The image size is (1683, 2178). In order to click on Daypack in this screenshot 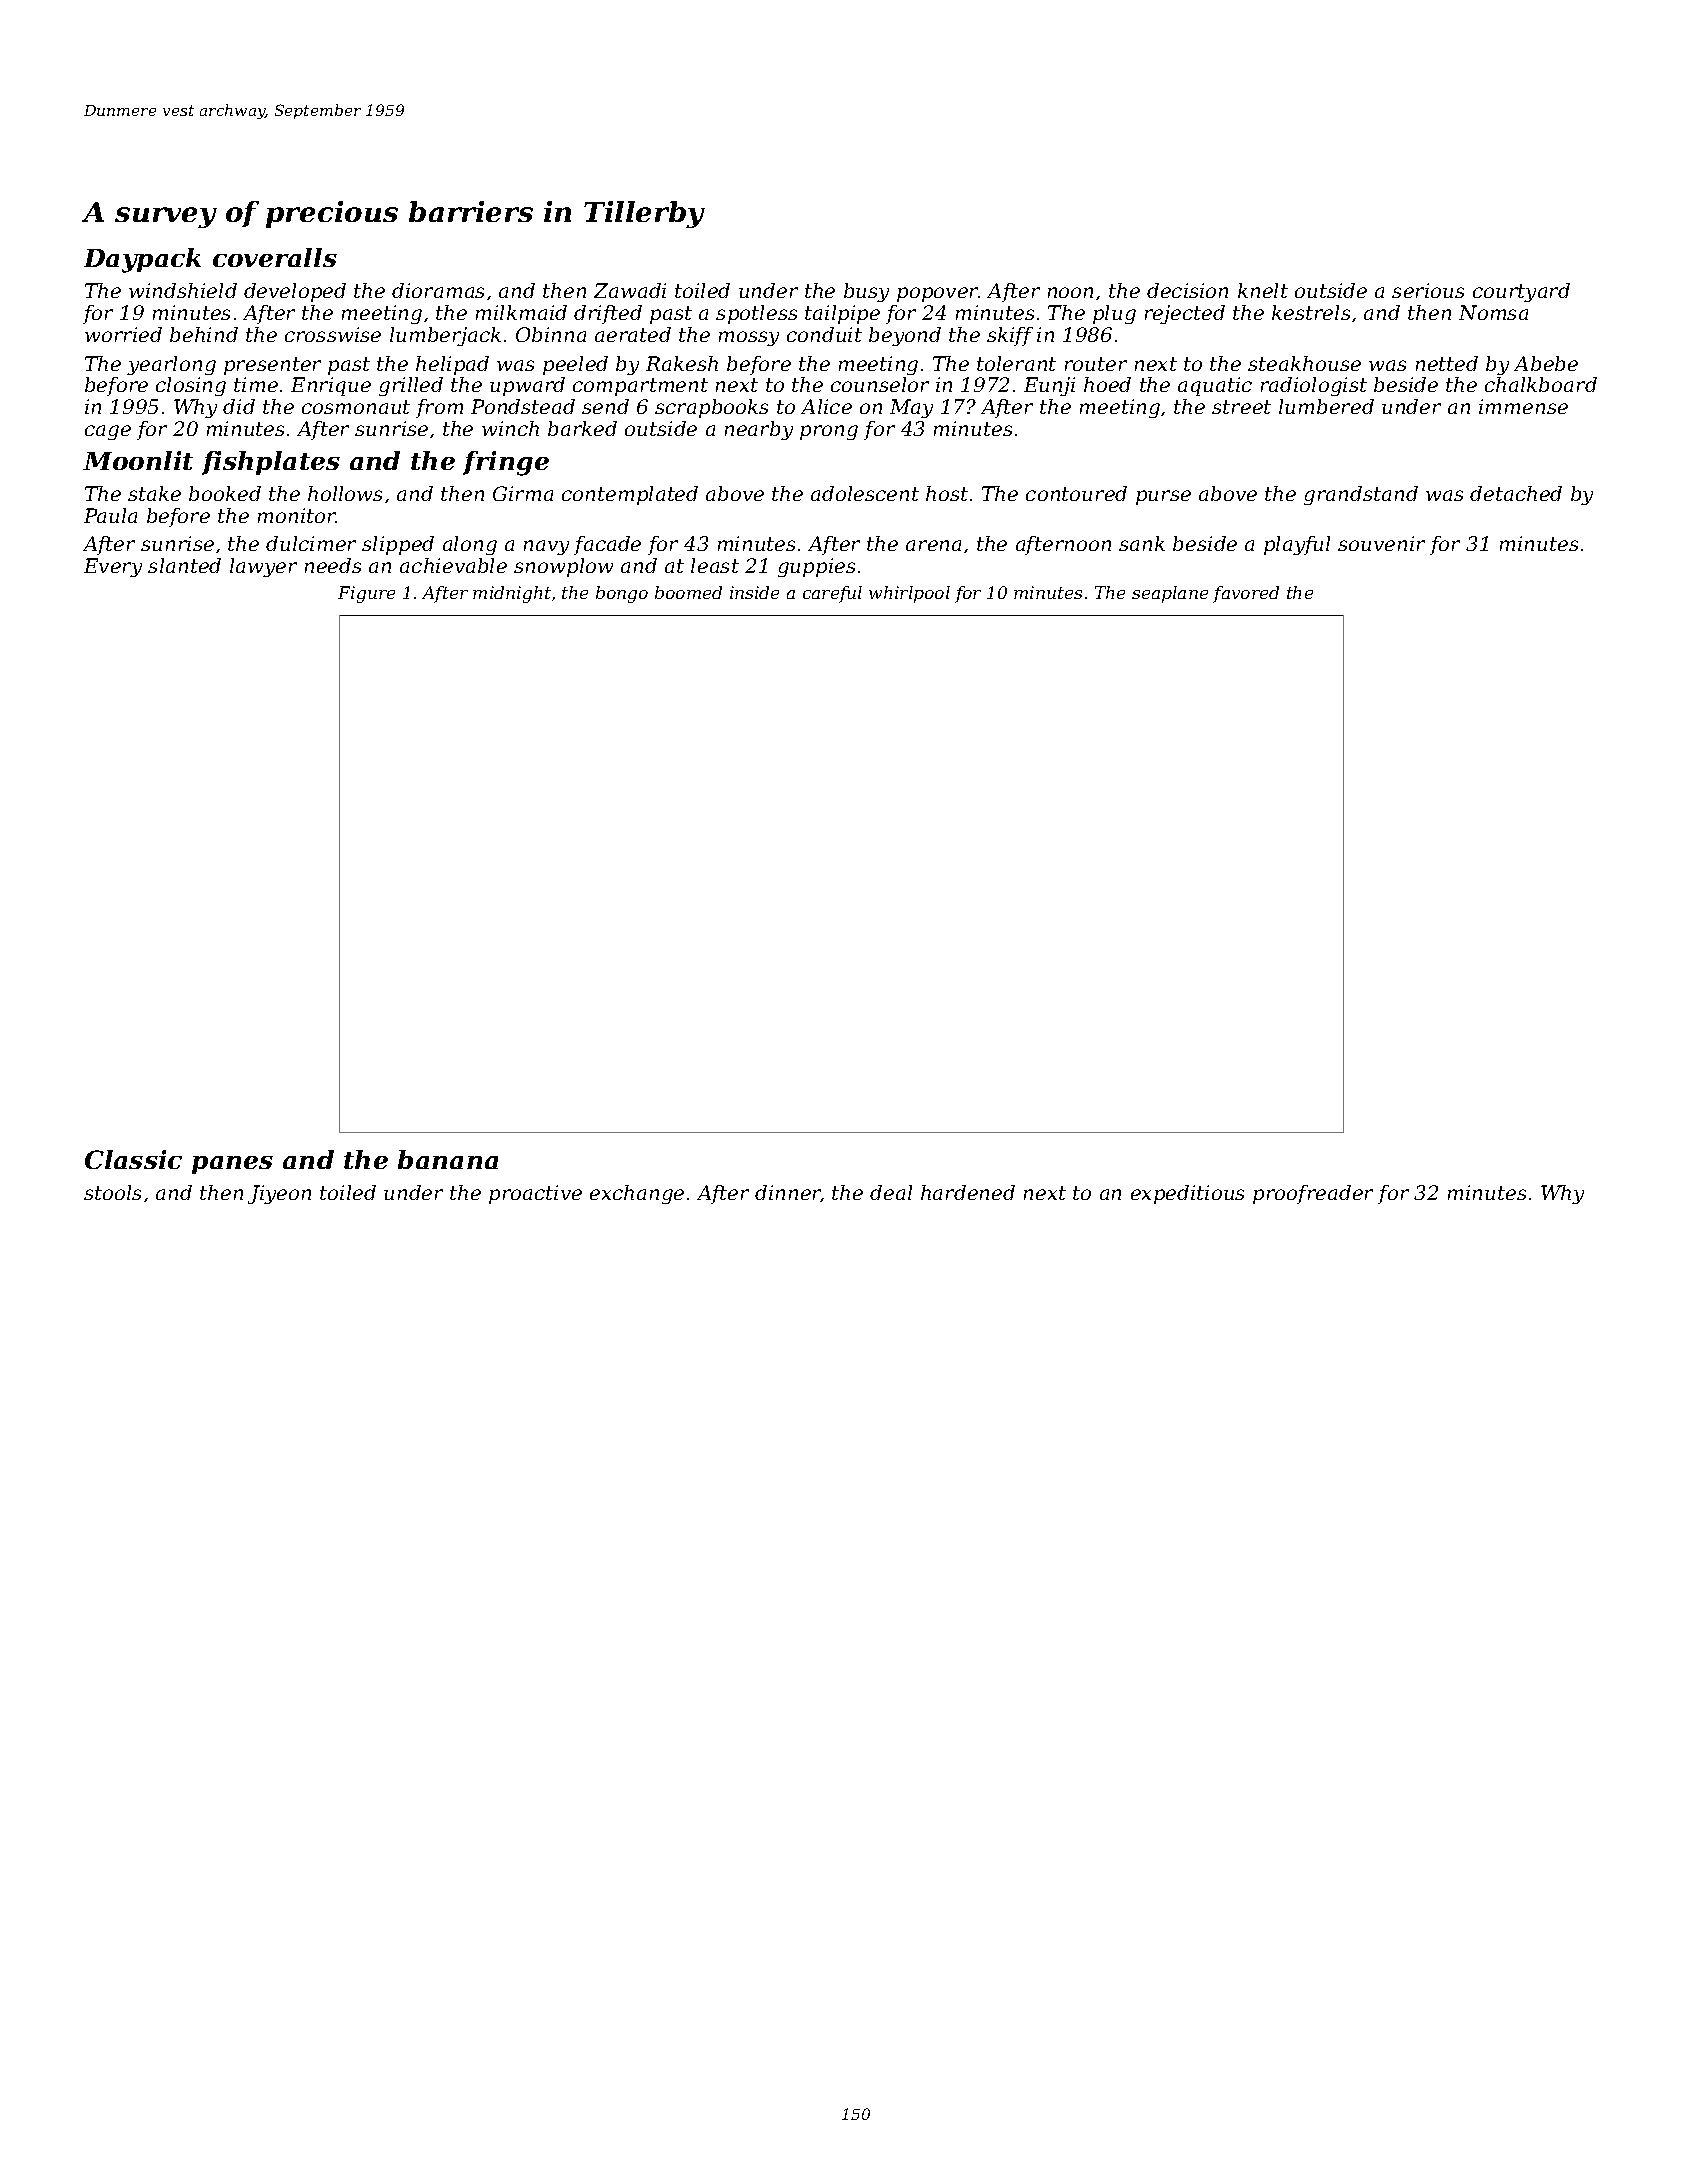, I will do `click(142, 260)`.
